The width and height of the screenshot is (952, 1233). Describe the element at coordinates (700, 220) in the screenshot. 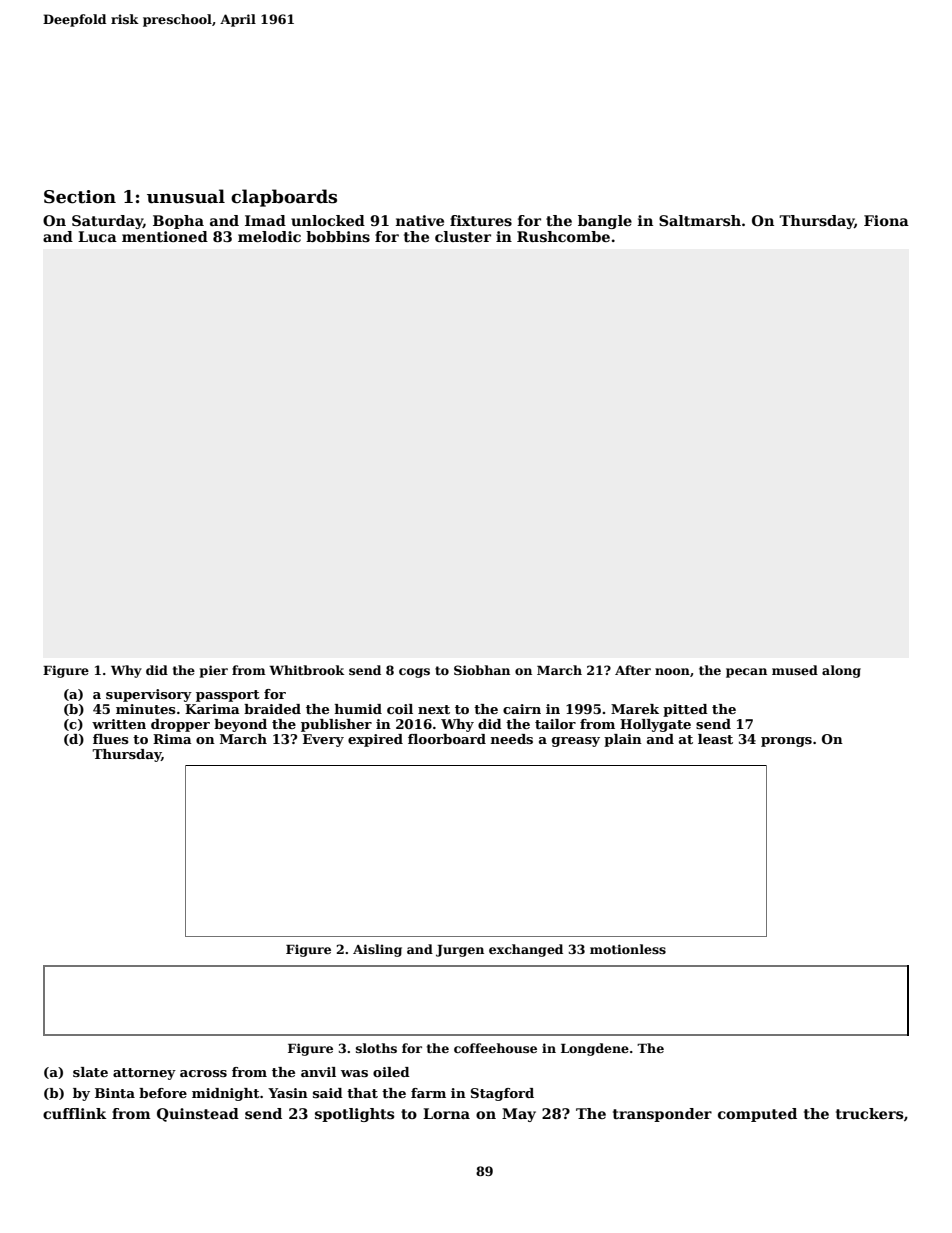

I see `Saltmarsh` at that location.
